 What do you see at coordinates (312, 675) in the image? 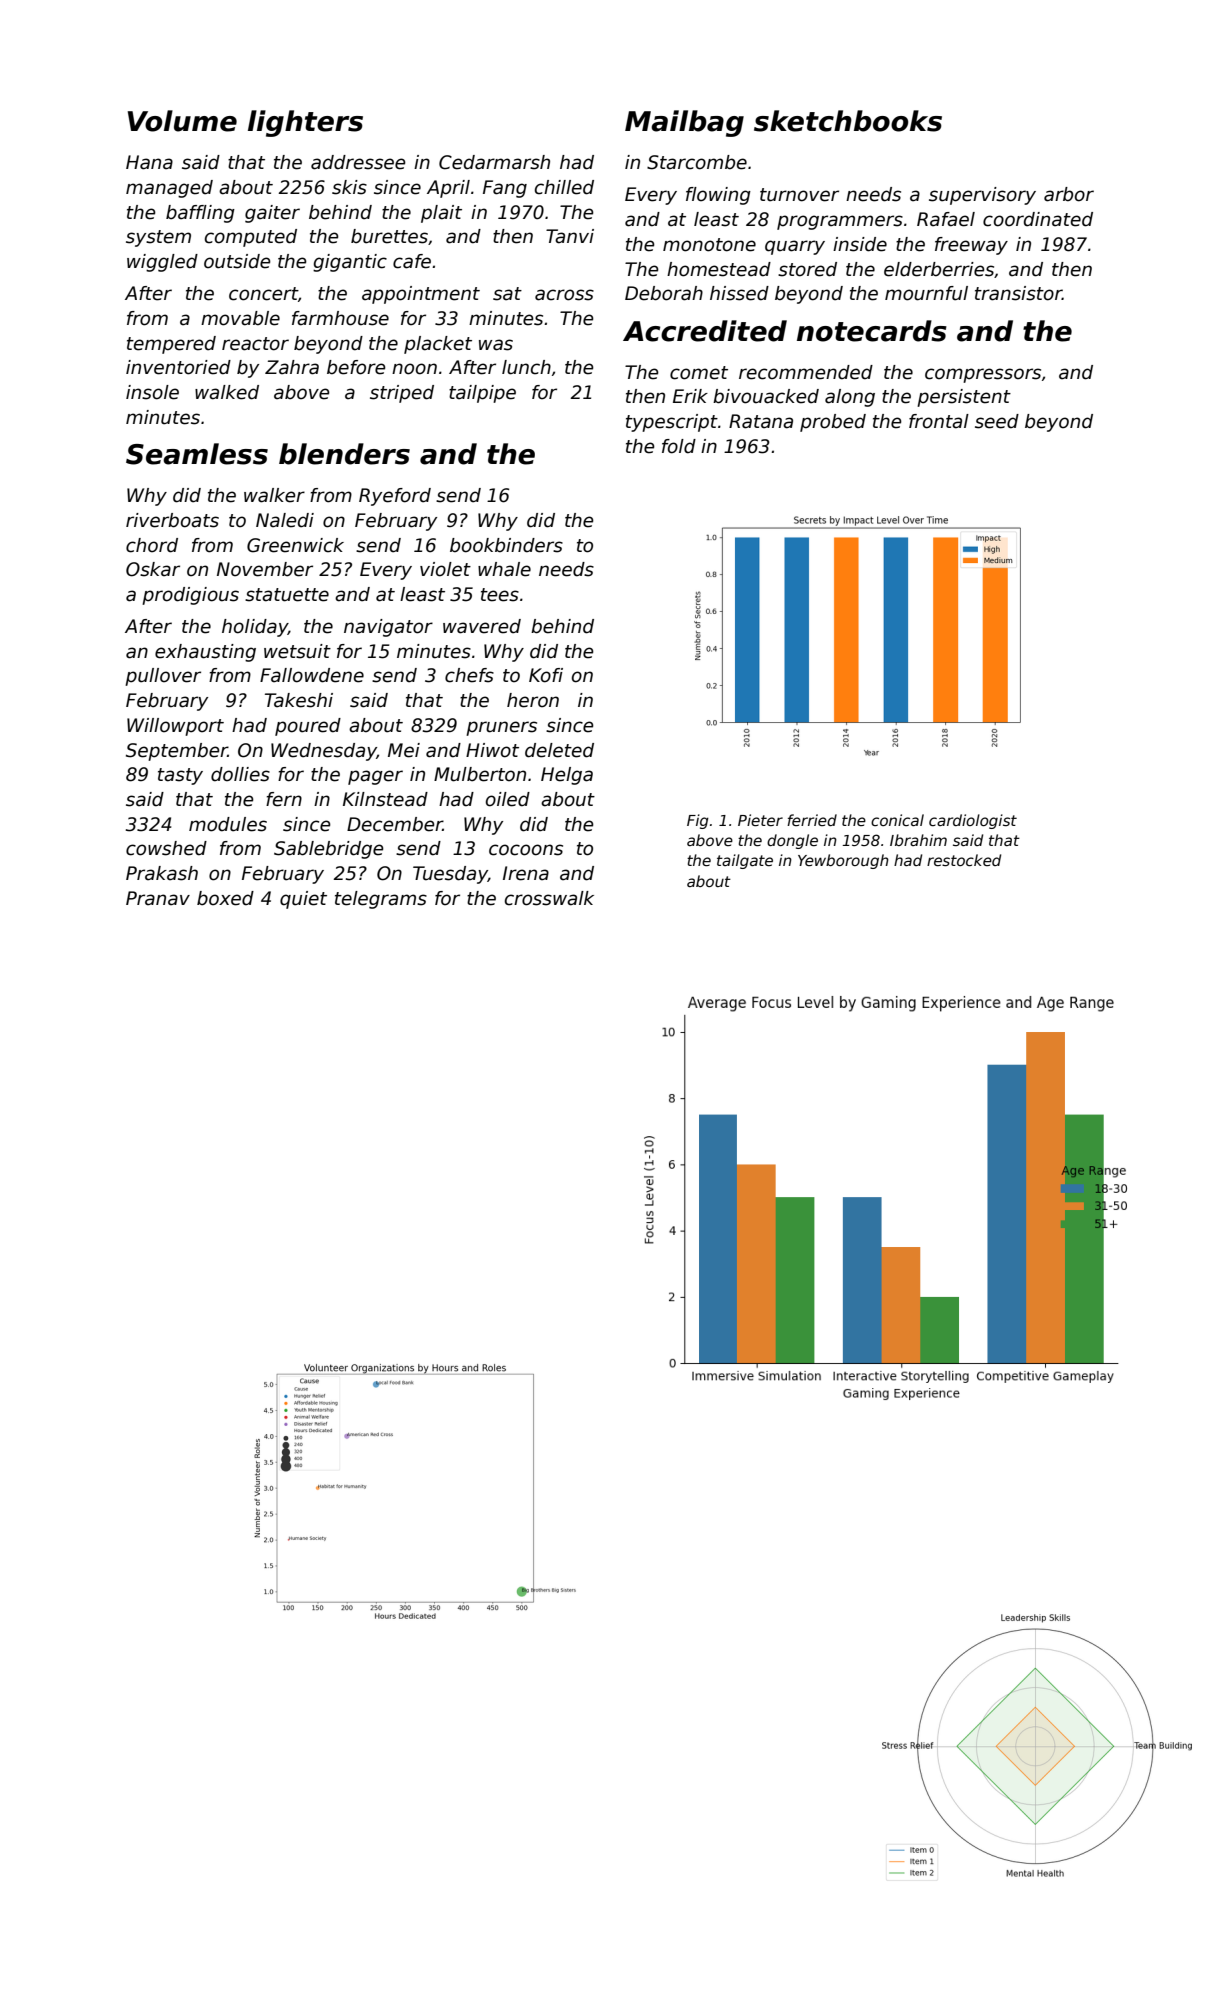
I see `Fallowdene` at bounding box center [312, 675].
